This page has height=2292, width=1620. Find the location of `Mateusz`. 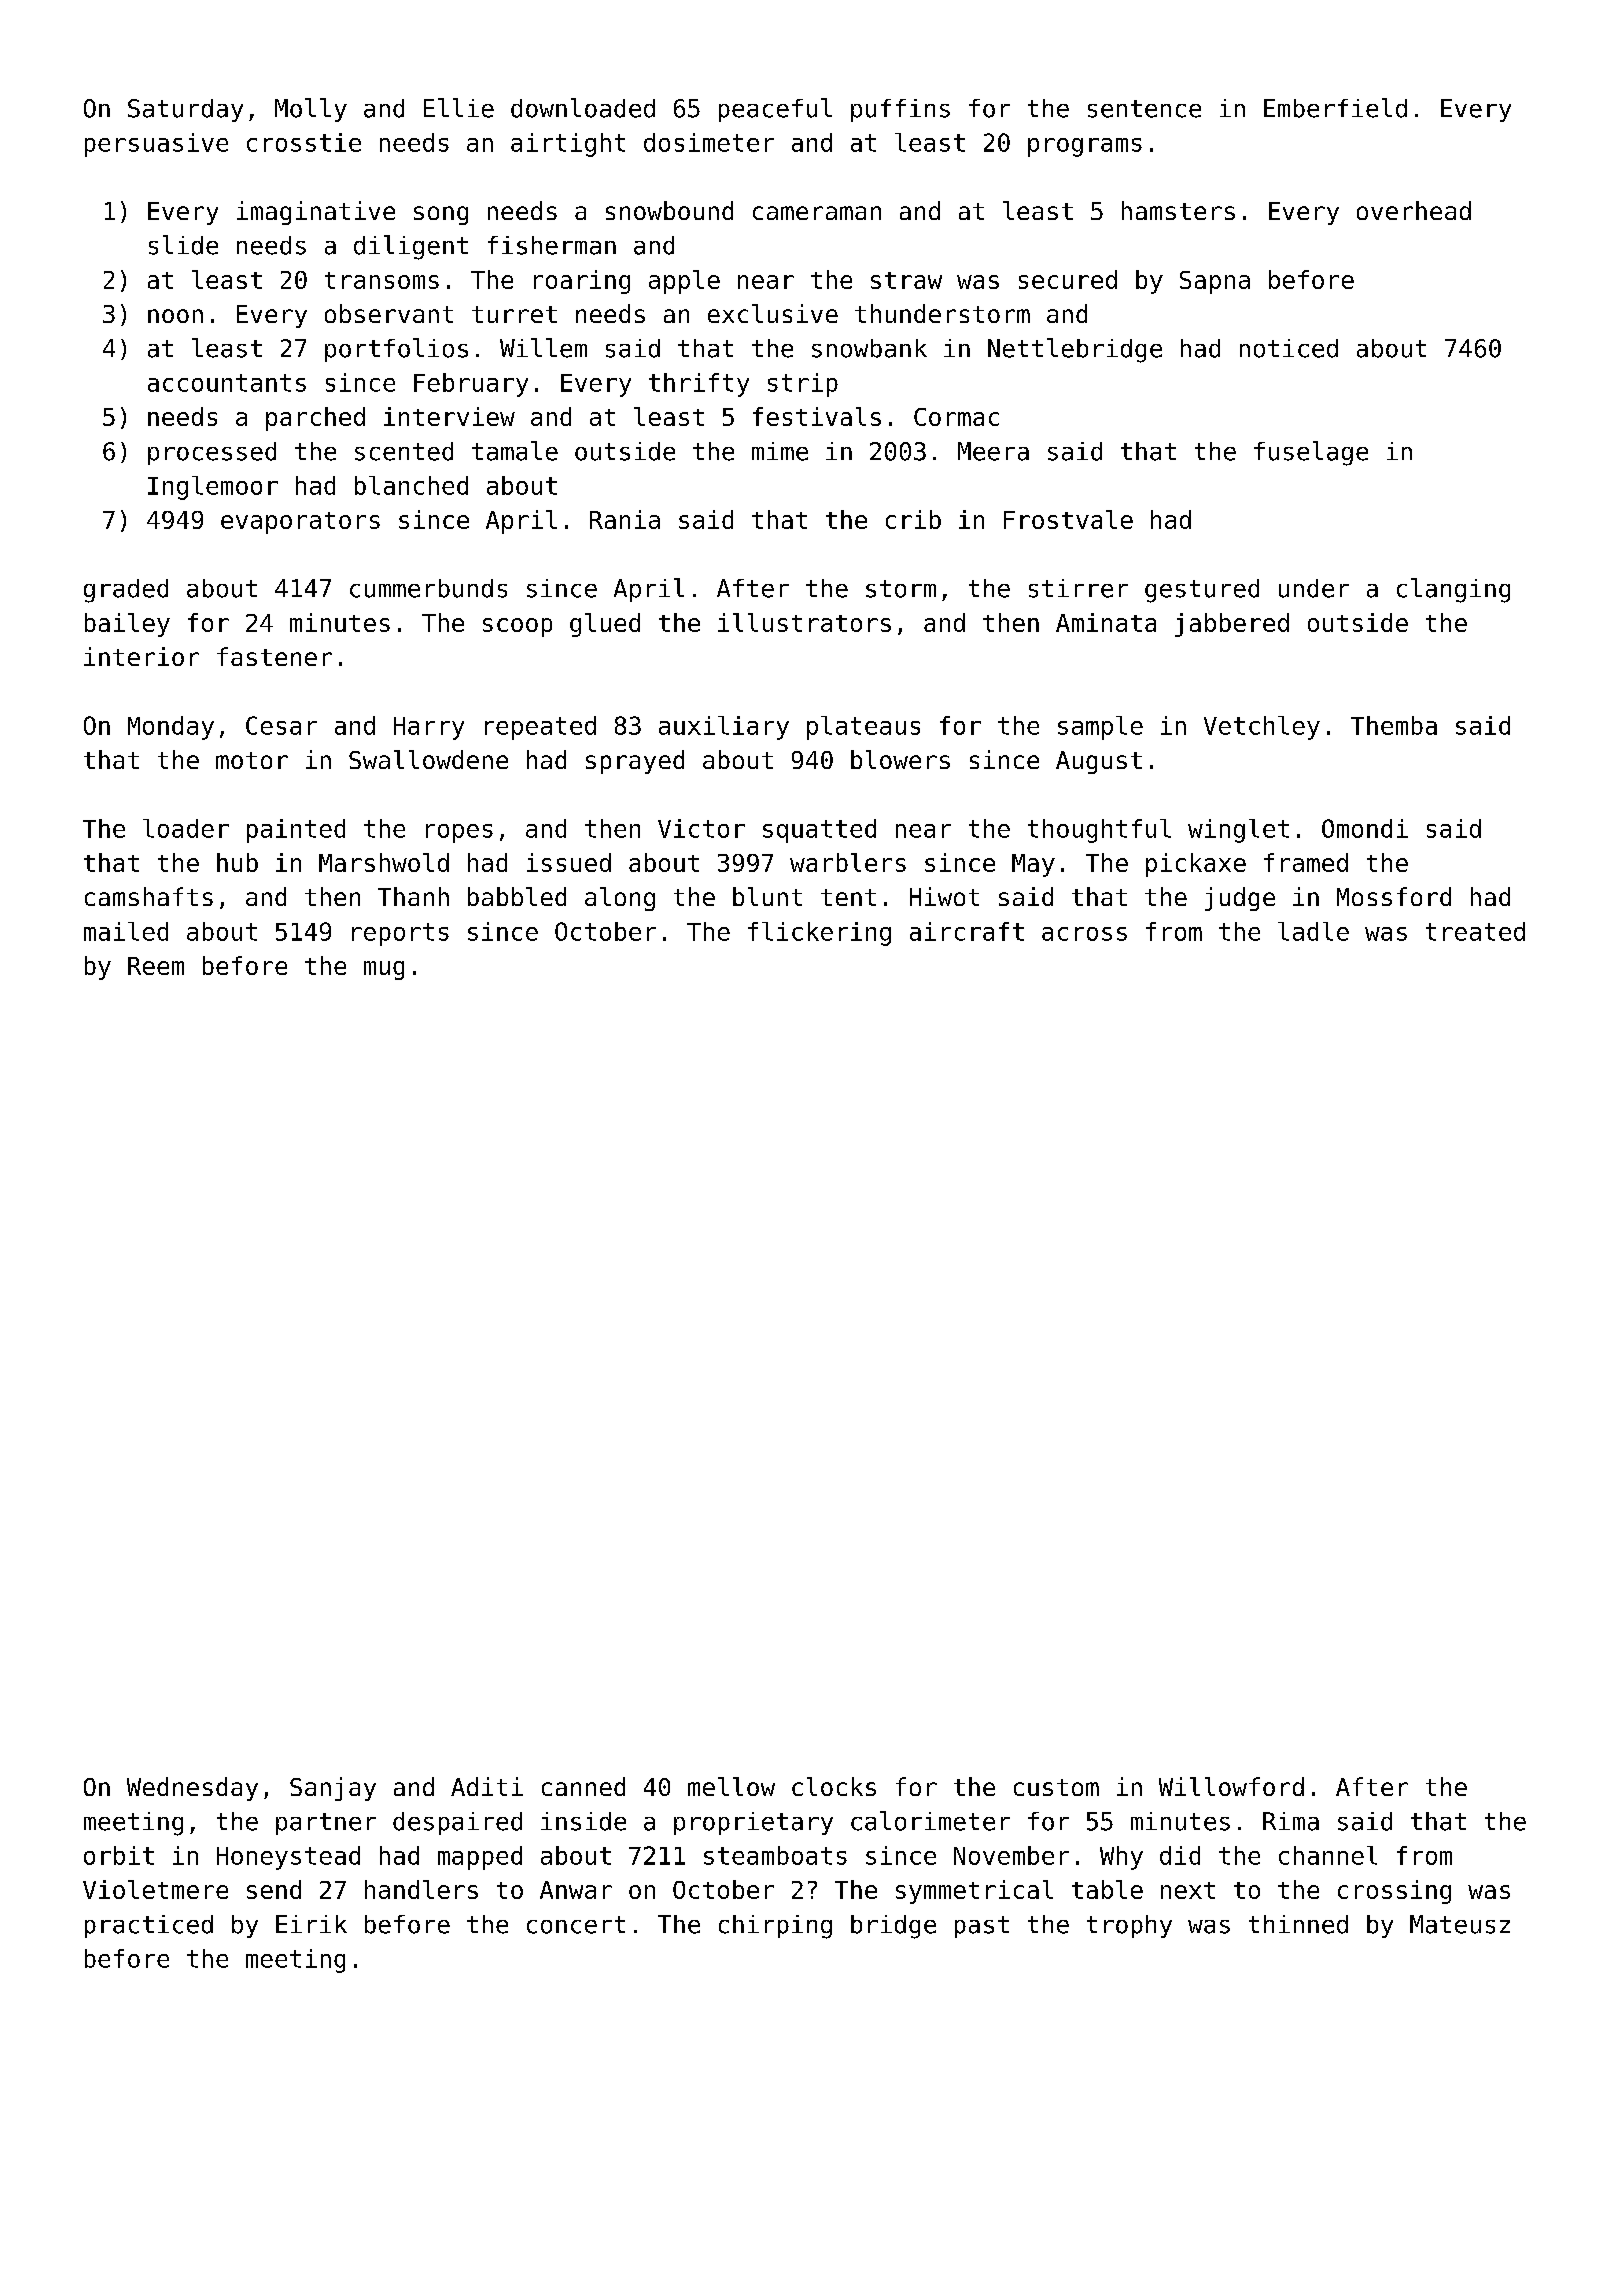

Mateusz is located at coordinates (1460, 1924).
